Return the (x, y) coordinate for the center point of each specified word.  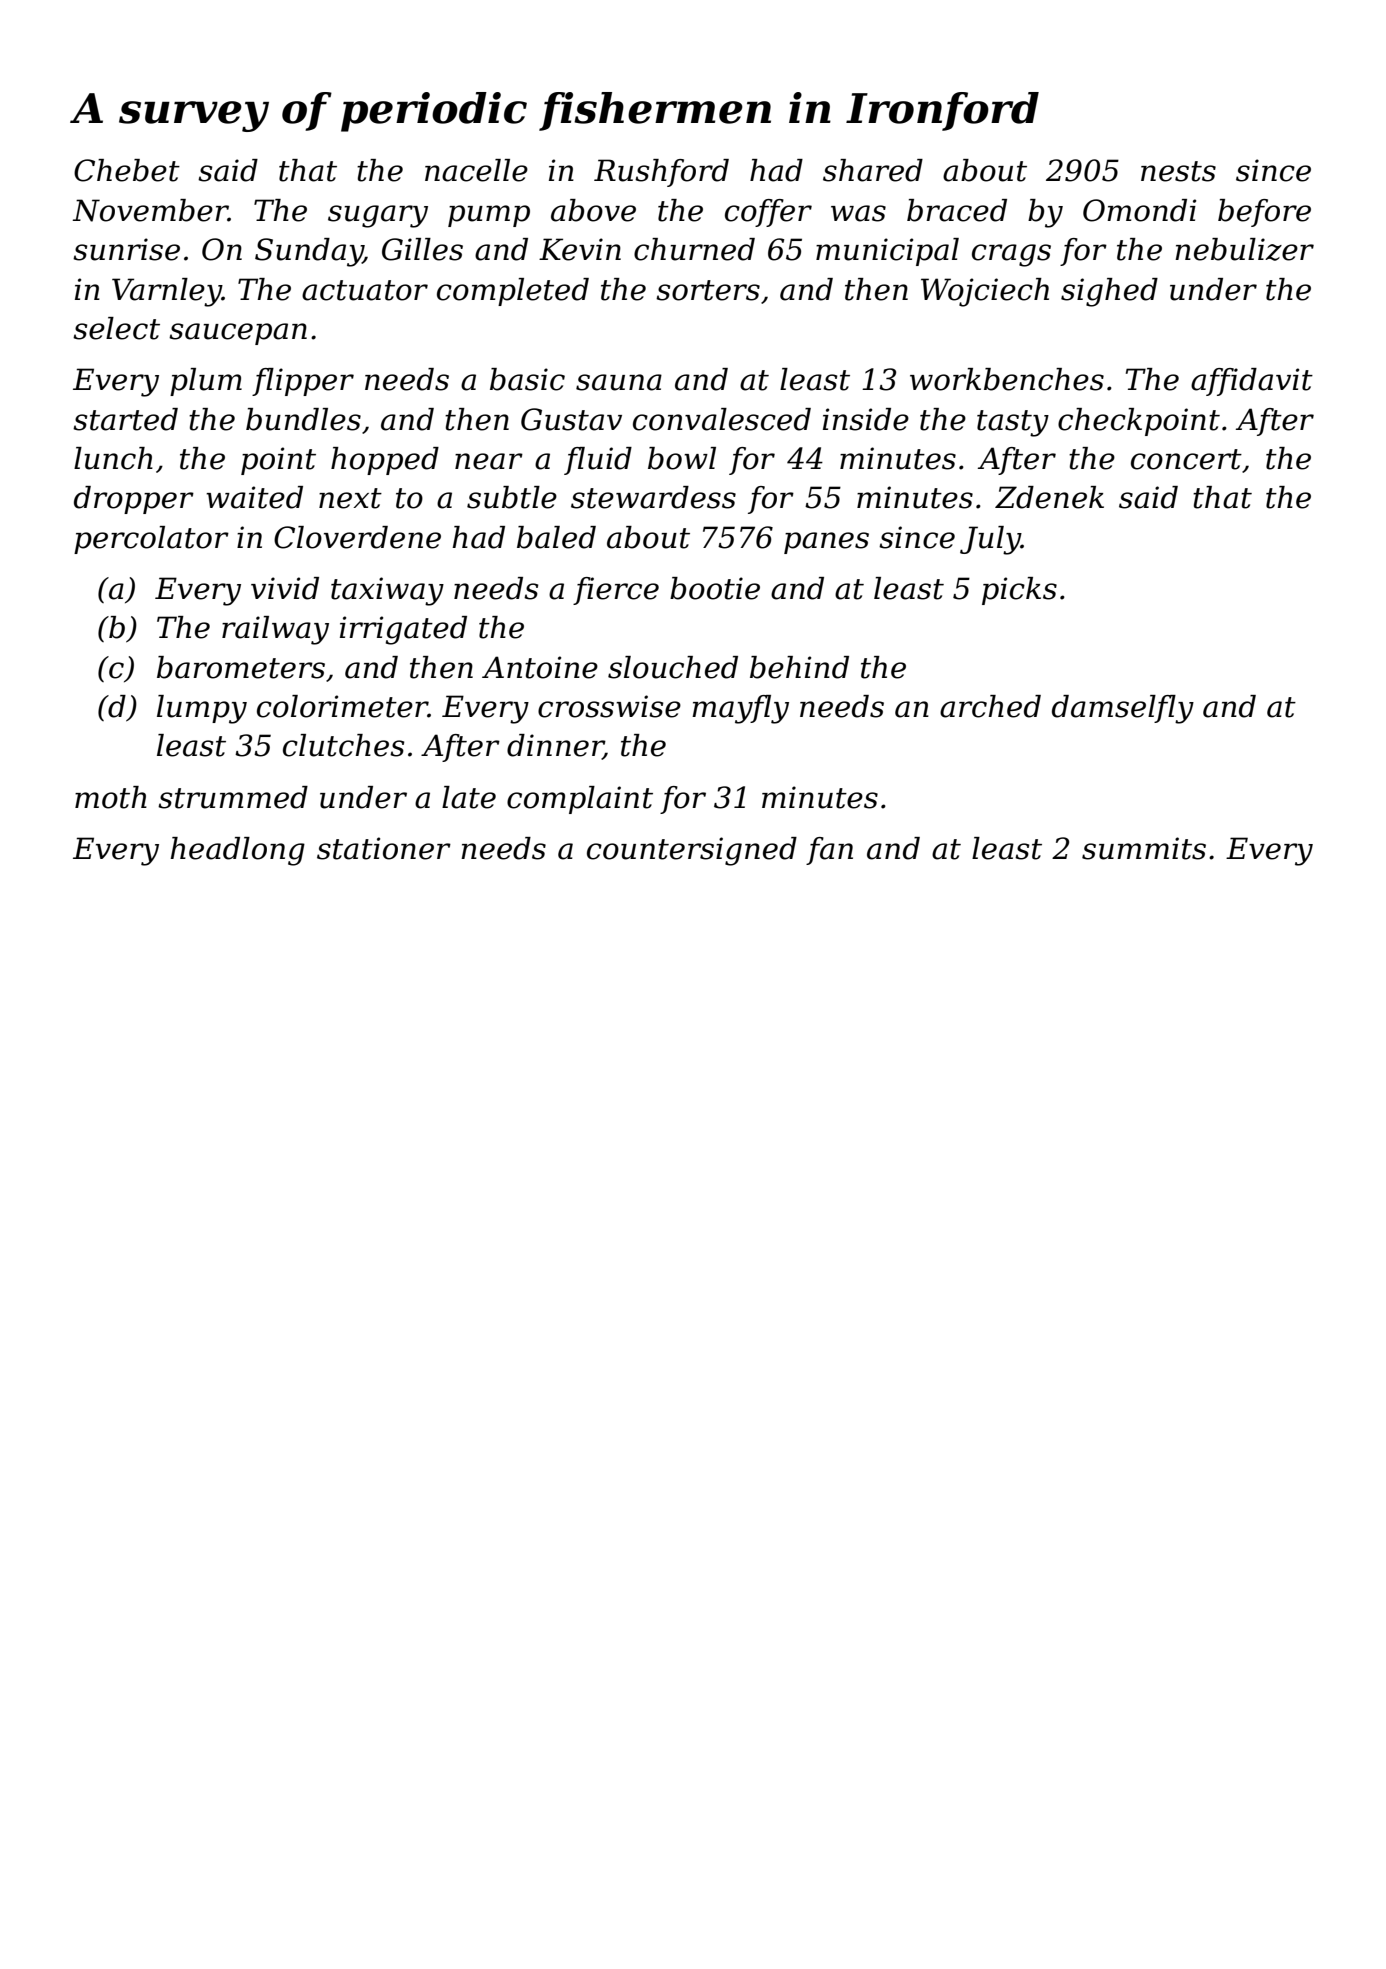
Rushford (661, 173)
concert (1186, 459)
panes (826, 543)
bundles (303, 419)
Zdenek (1049, 497)
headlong (237, 851)
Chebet (127, 170)
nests (1178, 171)
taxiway (387, 591)
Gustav (571, 419)
